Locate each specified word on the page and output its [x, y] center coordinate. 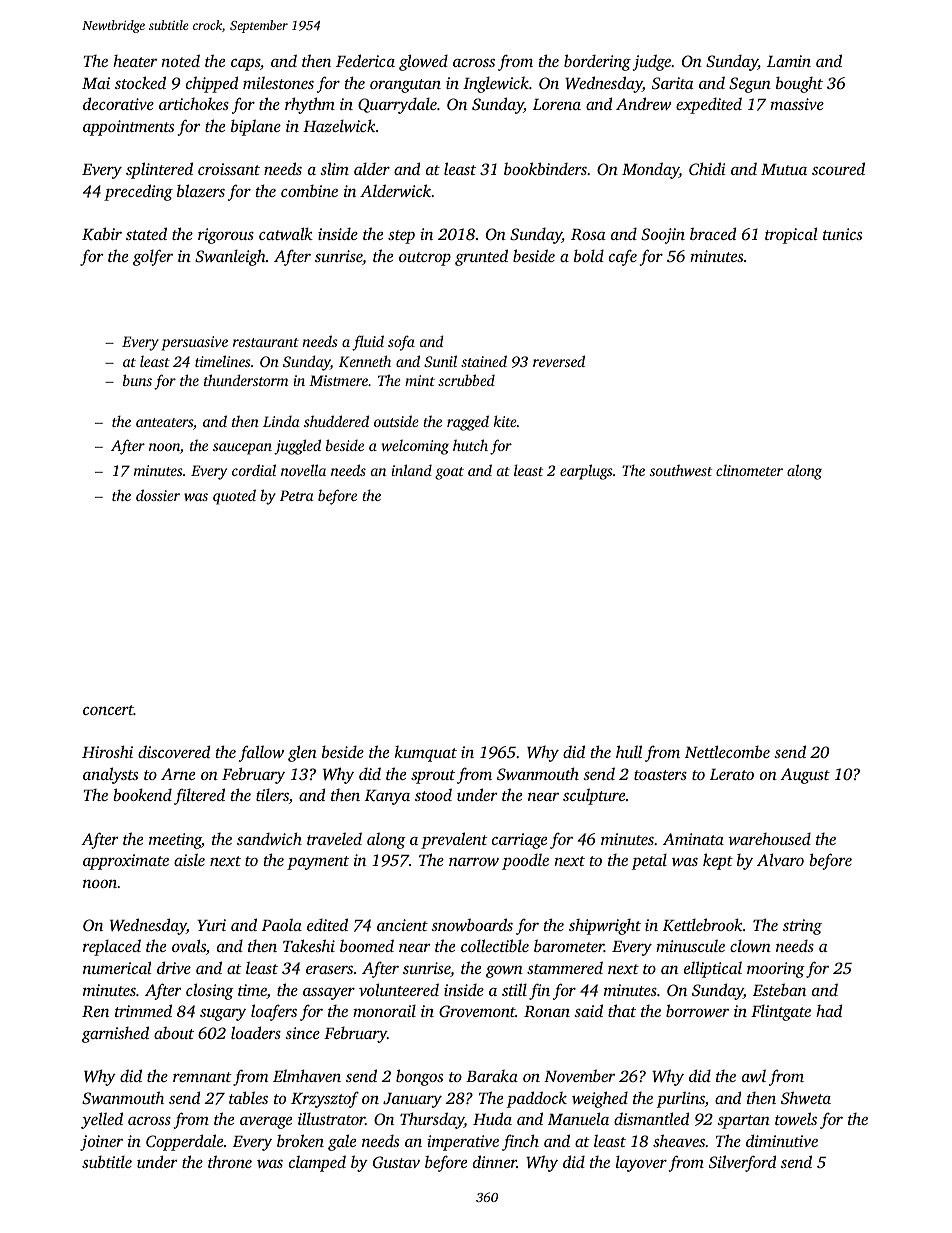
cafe [623, 257]
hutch [470, 445]
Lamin [789, 61]
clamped [317, 1163]
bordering [597, 62]
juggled [297, 447]
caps [245, 65]
